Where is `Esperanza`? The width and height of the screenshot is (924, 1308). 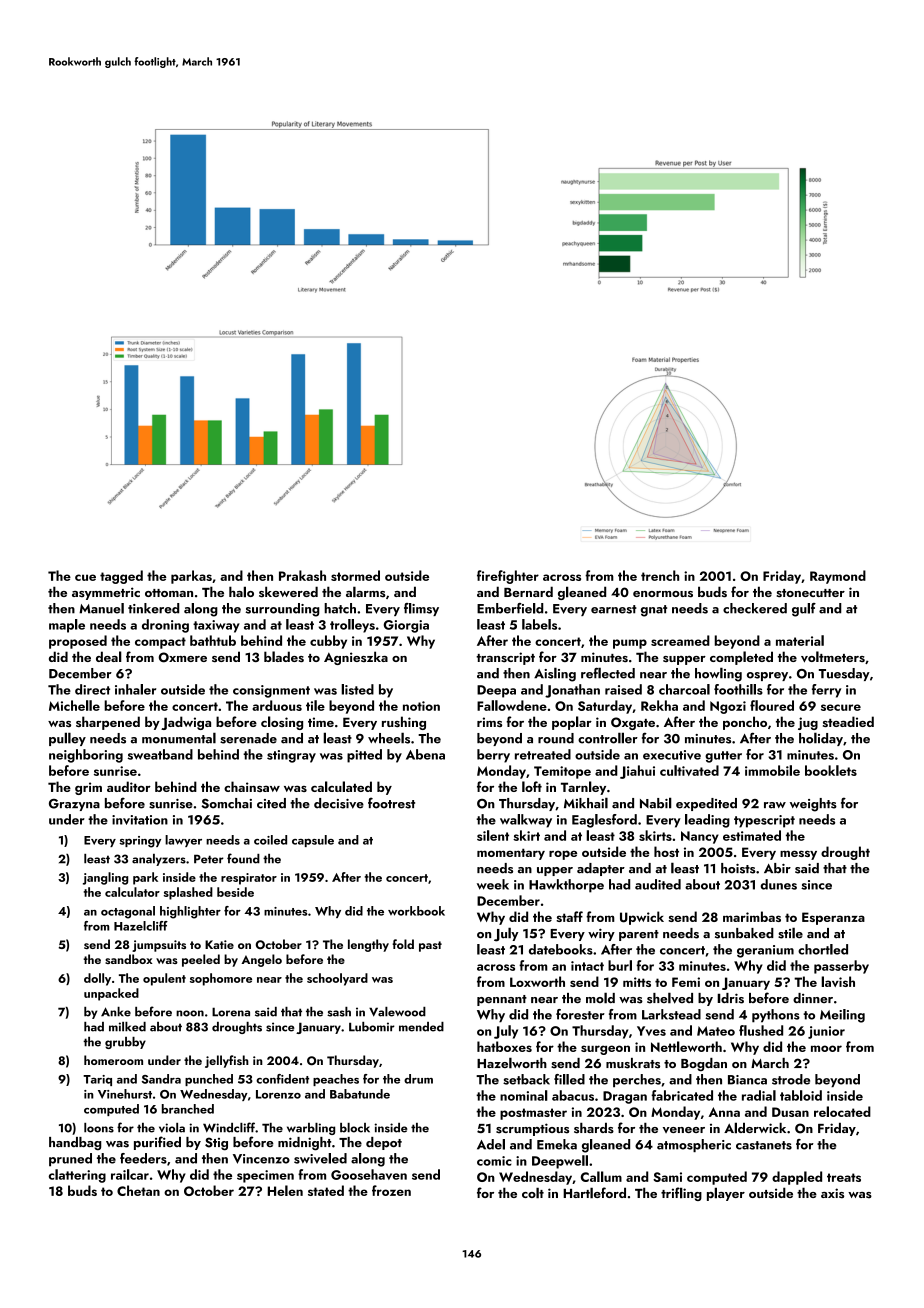
Esperanza is located at coordinates (833, 918).
